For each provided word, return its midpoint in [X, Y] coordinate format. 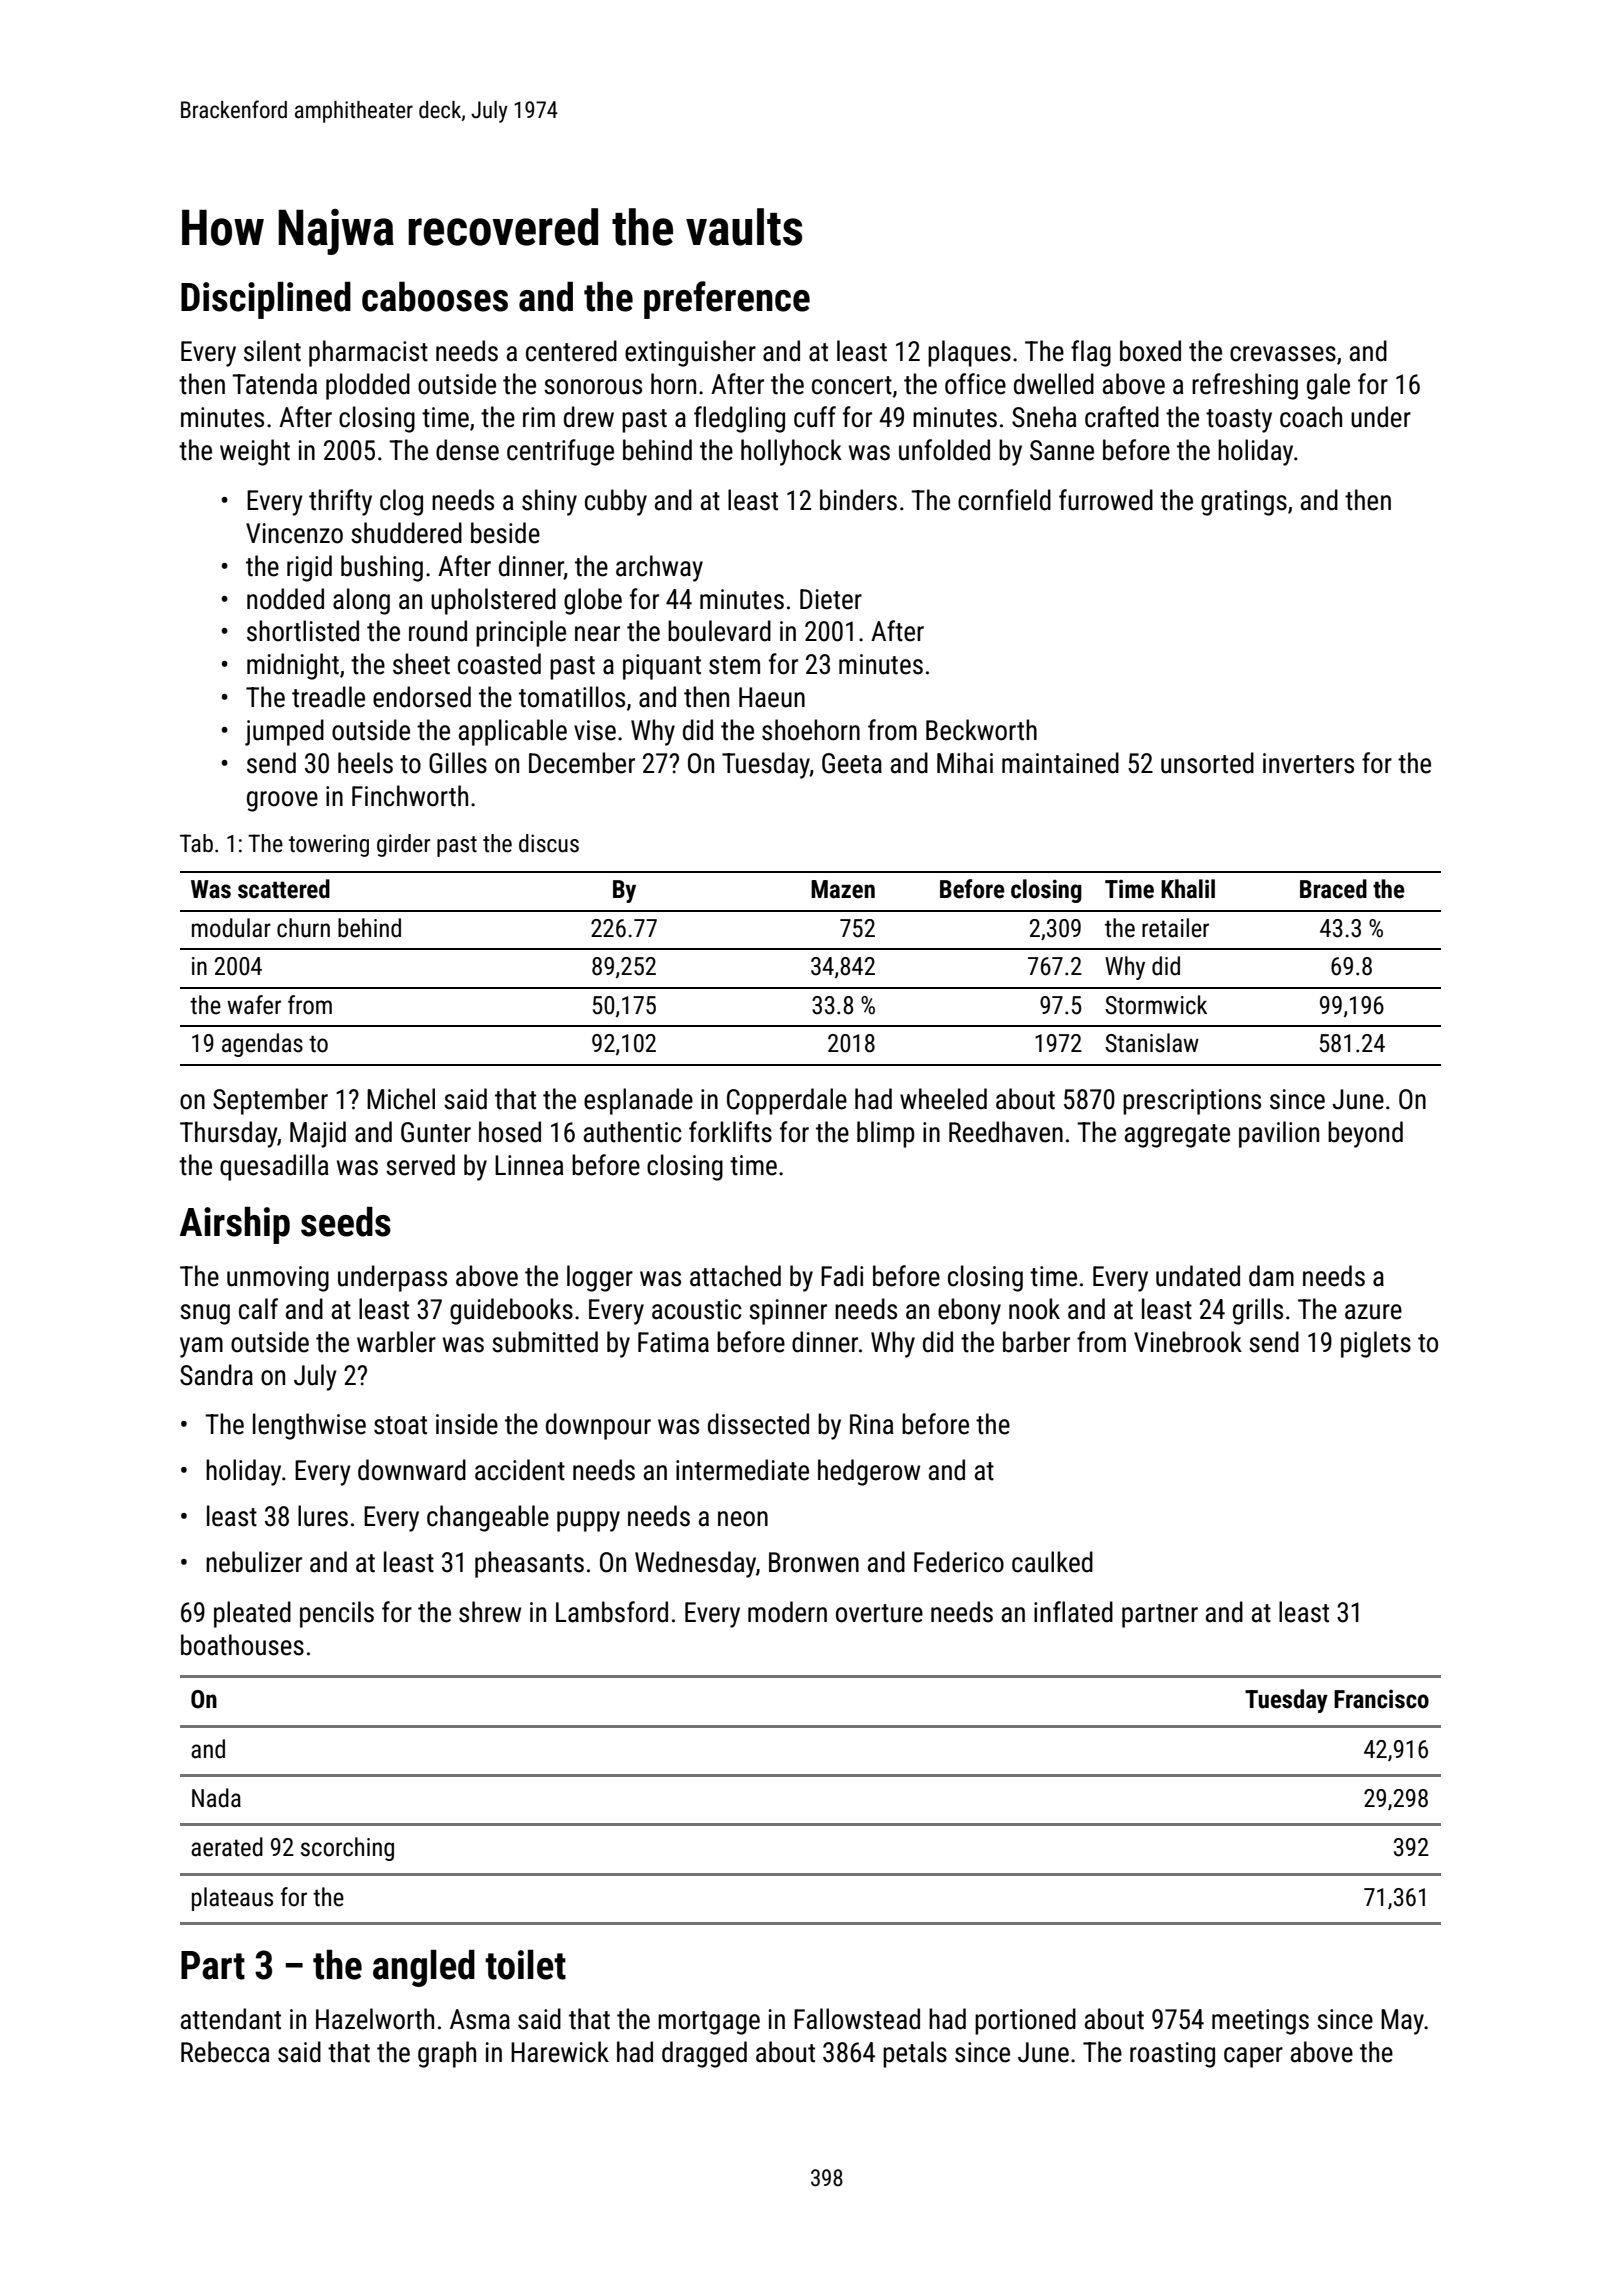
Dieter [831, 599]
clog [401, 502]
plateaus [232, 1899]
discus [549, 843]
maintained [1060, 763]
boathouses [242, 1645]
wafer [254, 1005]
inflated [1073, 1612]
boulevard [719, 631]
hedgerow [869, 1472]
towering [329, 845]
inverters [1308, 763]
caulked [1052, 1562]
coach [1311, 417]
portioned [1025, 2021]
